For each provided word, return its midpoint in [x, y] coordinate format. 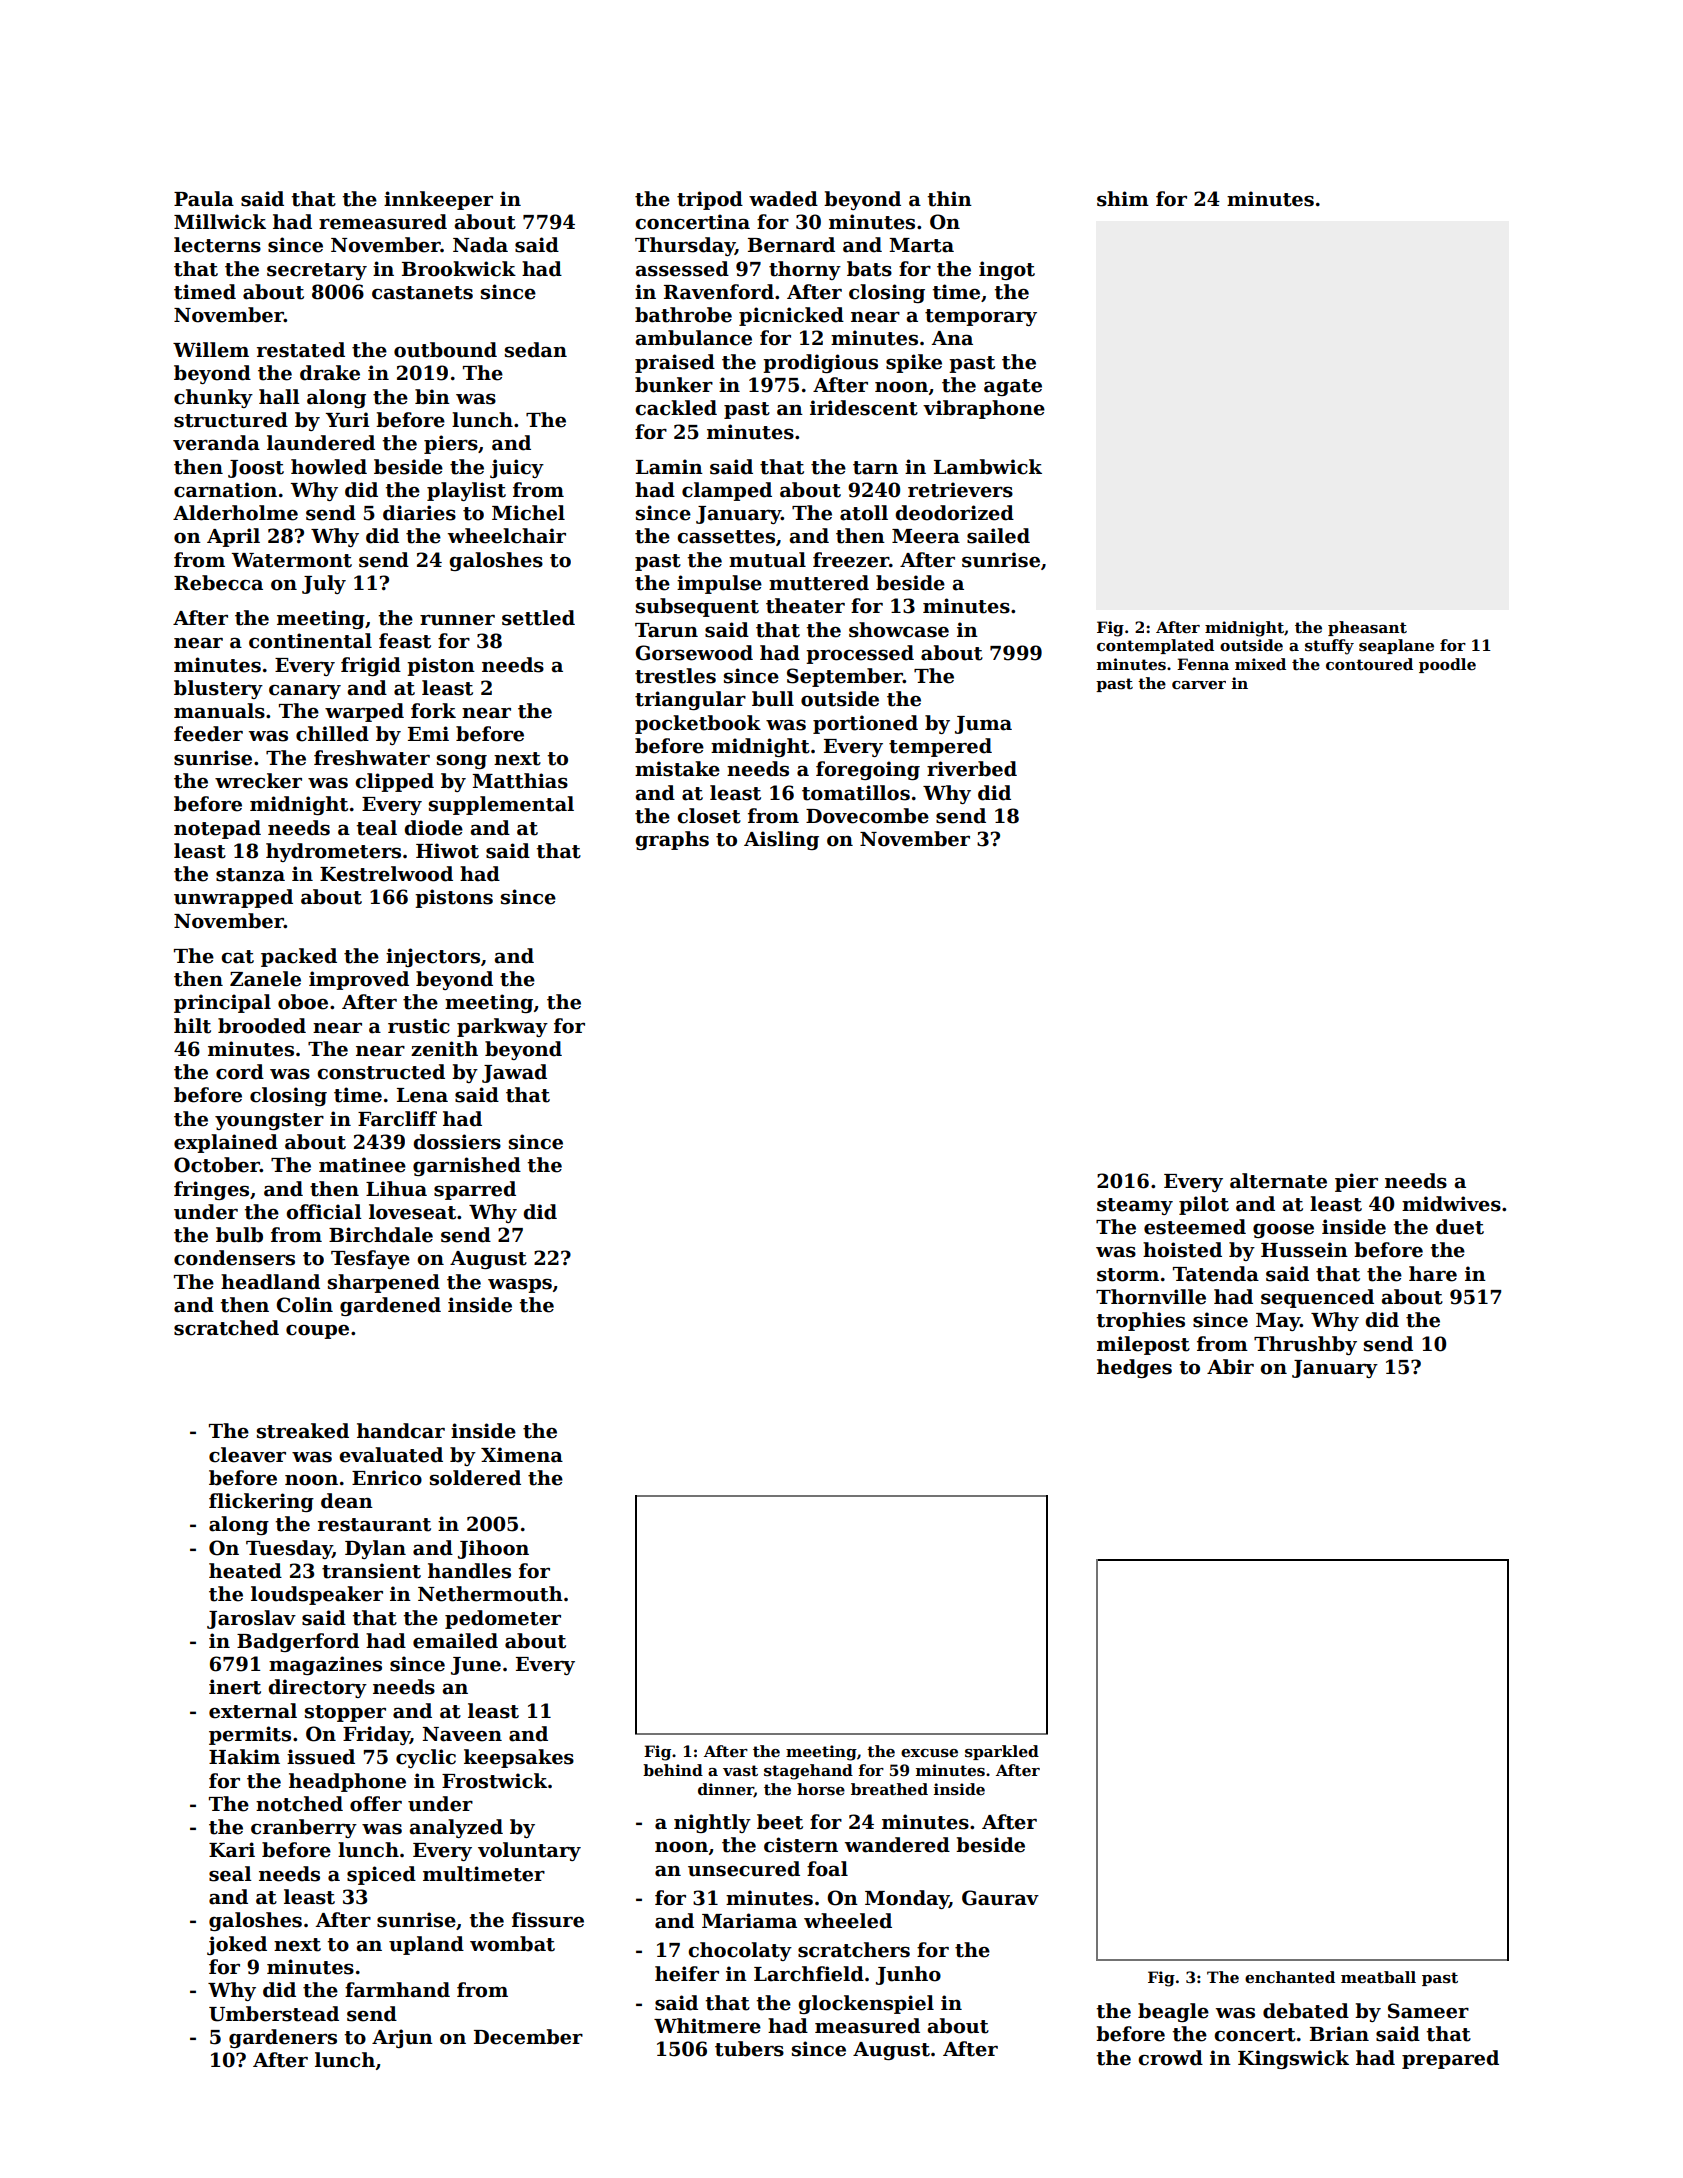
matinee [362, 1165]
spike [914, 363]
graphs [672, 840]
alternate [1278, 1181]
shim [1123, 199]
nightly [712, 1823]
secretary [317, 271]
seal [230, 1874]
